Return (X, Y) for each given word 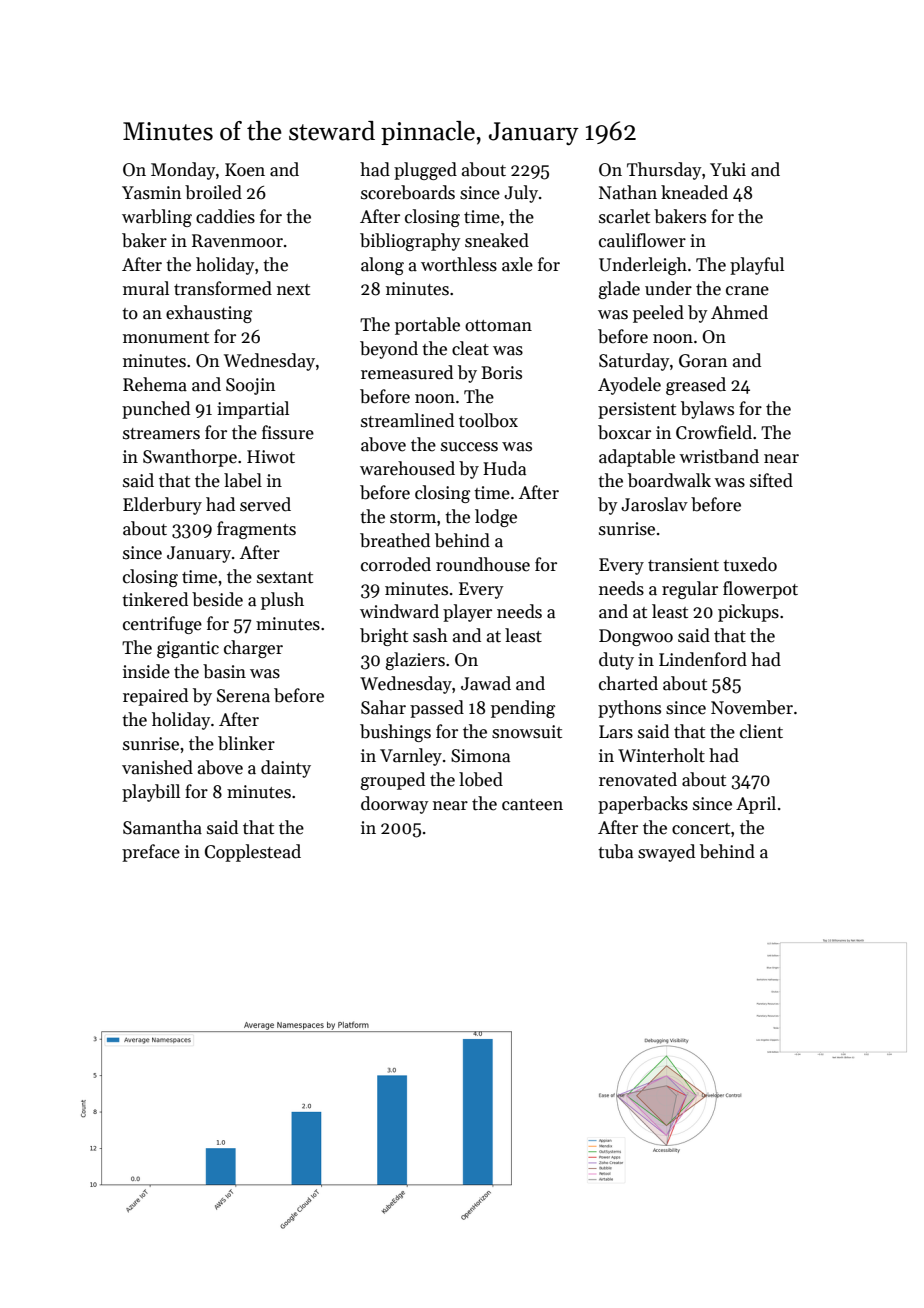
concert (701, 829)
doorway (395, 805)
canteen (532, 805)
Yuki (728, 169)
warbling (157, 218)
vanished (157, 767)
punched (156, 410)
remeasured (407, 372)
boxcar (624, 432)
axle (517, 264)
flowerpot (760, 590)
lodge (496, 518)
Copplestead (253, 853)
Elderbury (162, 506)
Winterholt (661, 755)
